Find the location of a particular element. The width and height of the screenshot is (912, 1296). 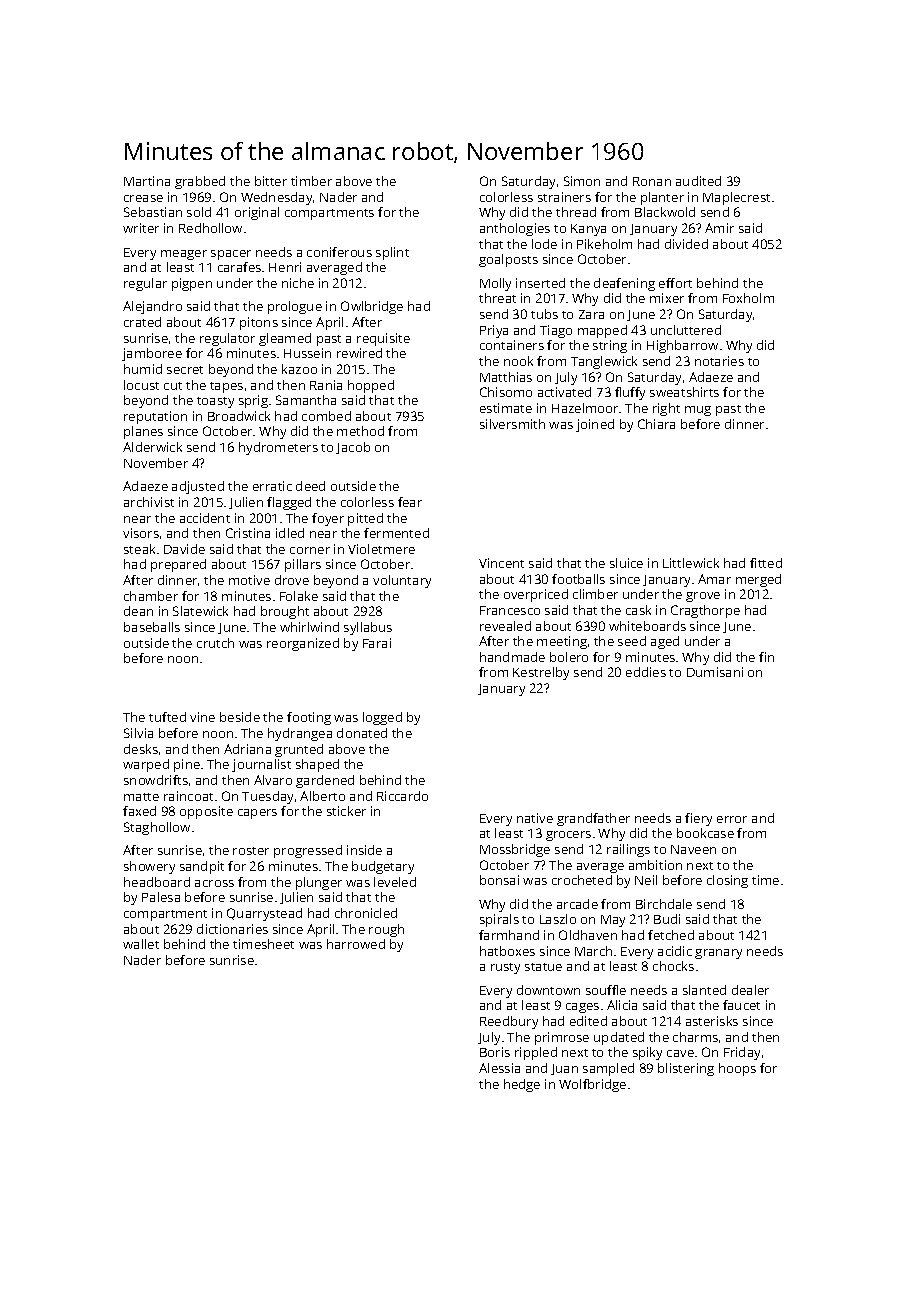

Alessia is located at coordinates (499, 1068).
